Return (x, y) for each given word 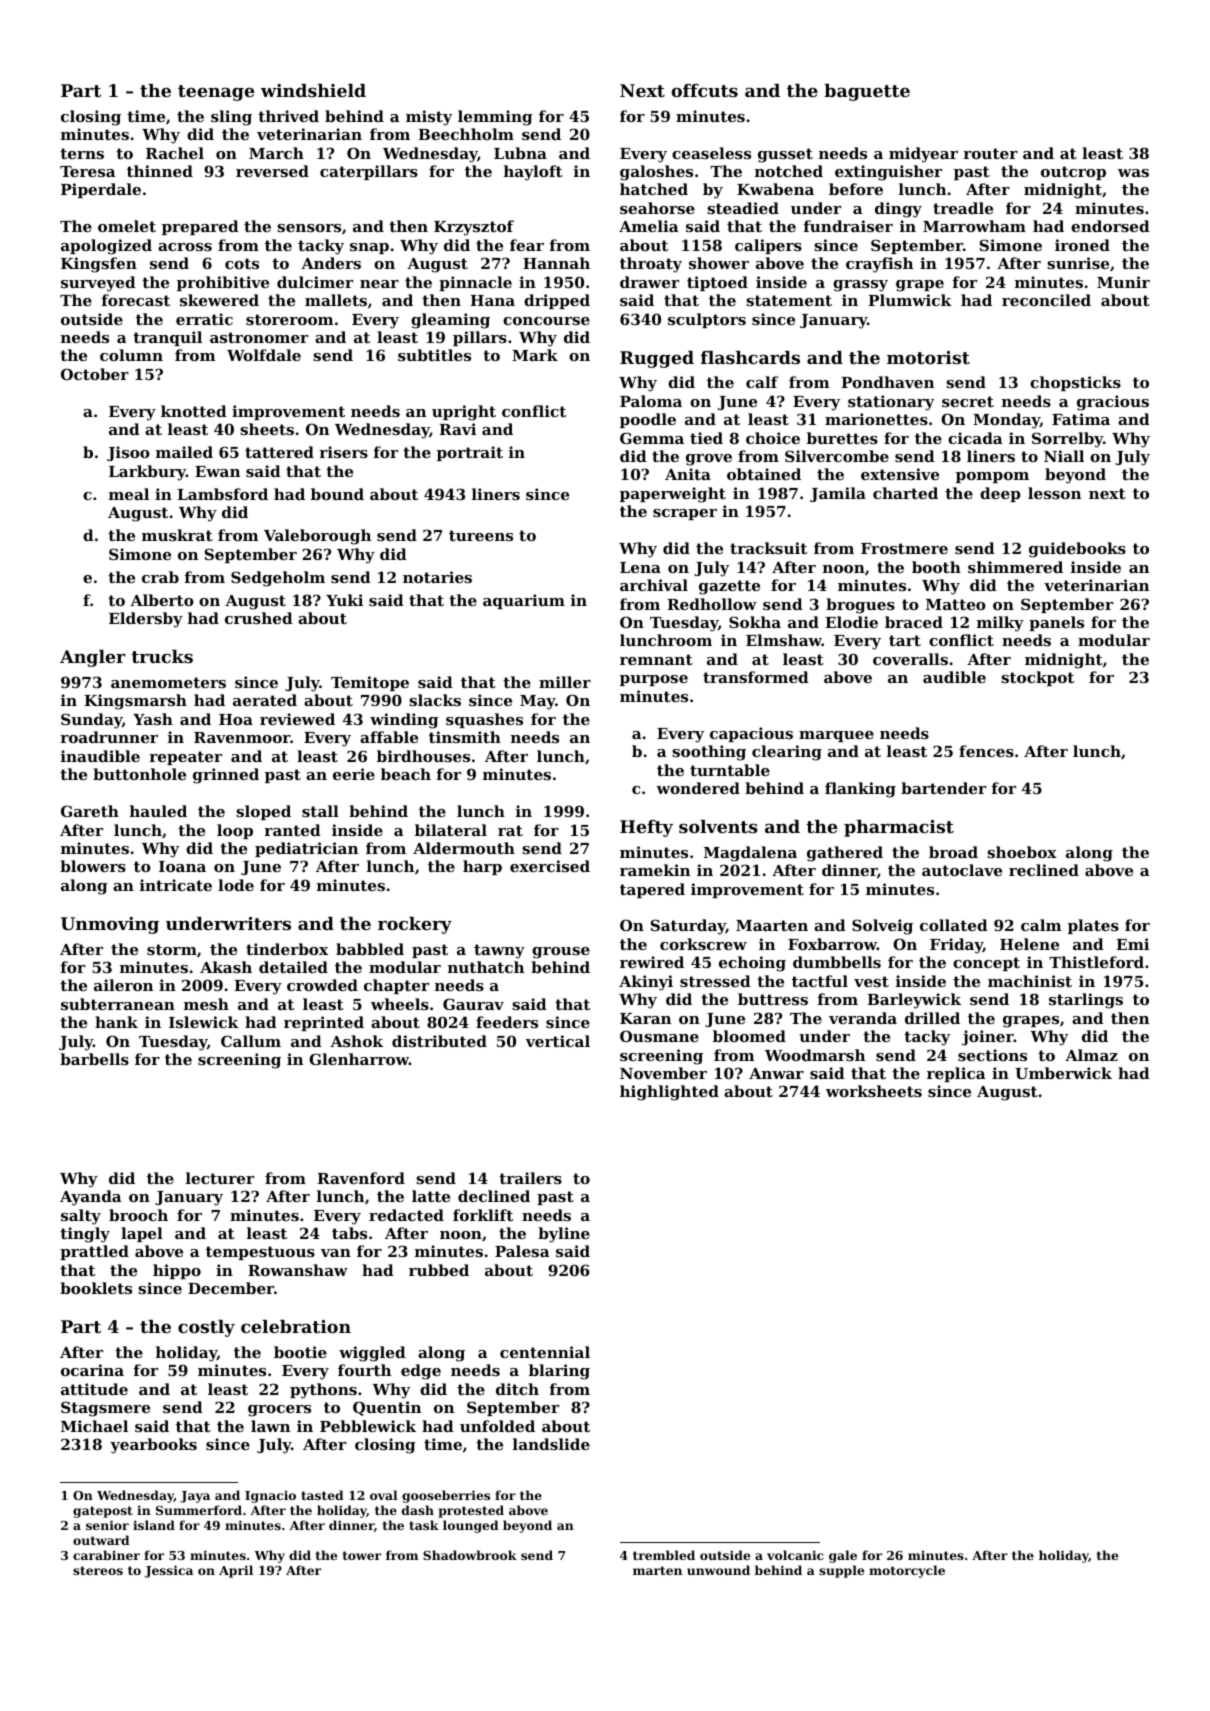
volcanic (795, 1555)
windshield (313, 90)
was (1133, 173)
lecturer (220, 1178)
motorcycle (907, 1571)
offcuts (704, 90)
